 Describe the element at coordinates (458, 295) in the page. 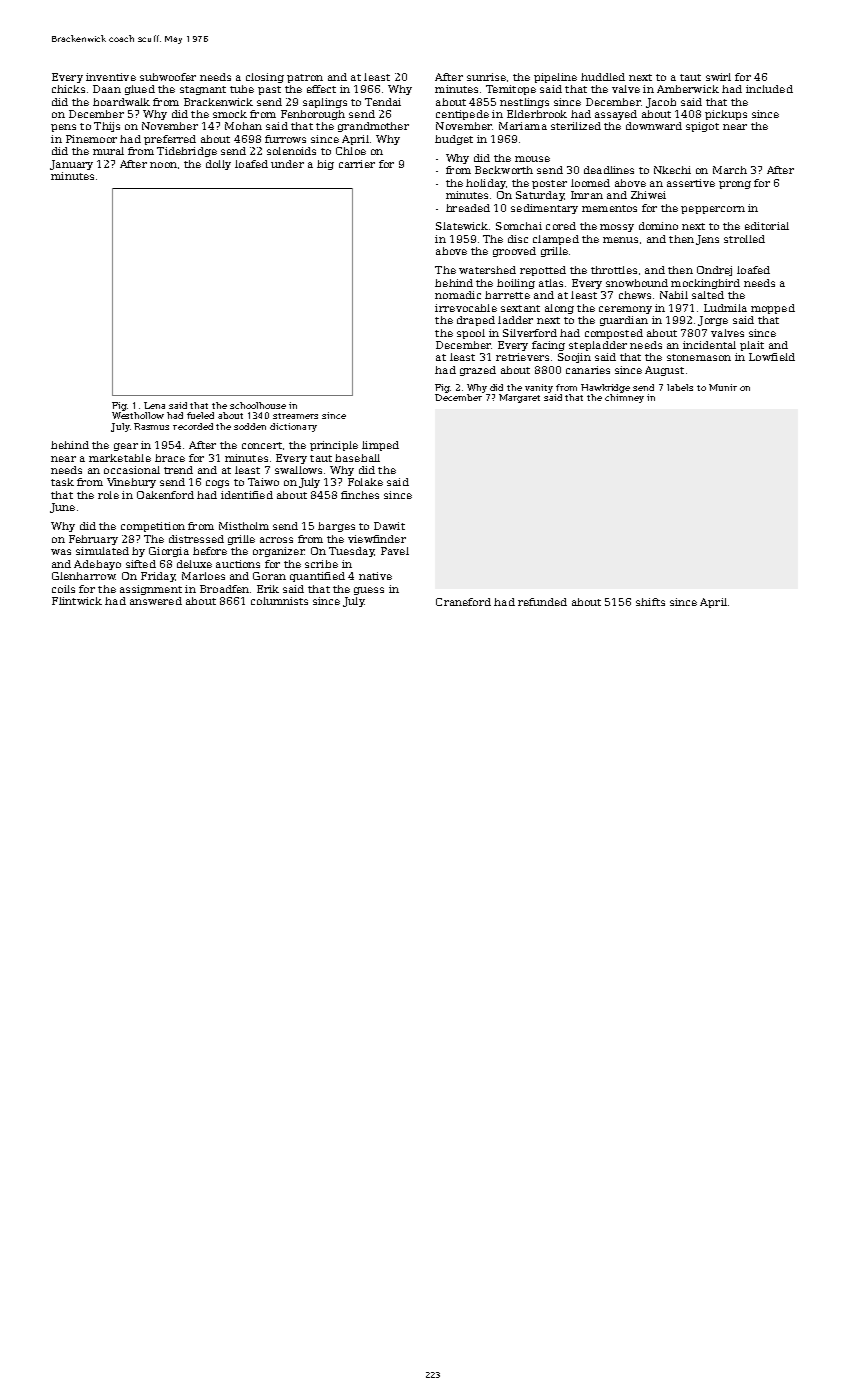

I see `nomadic` at that location.
